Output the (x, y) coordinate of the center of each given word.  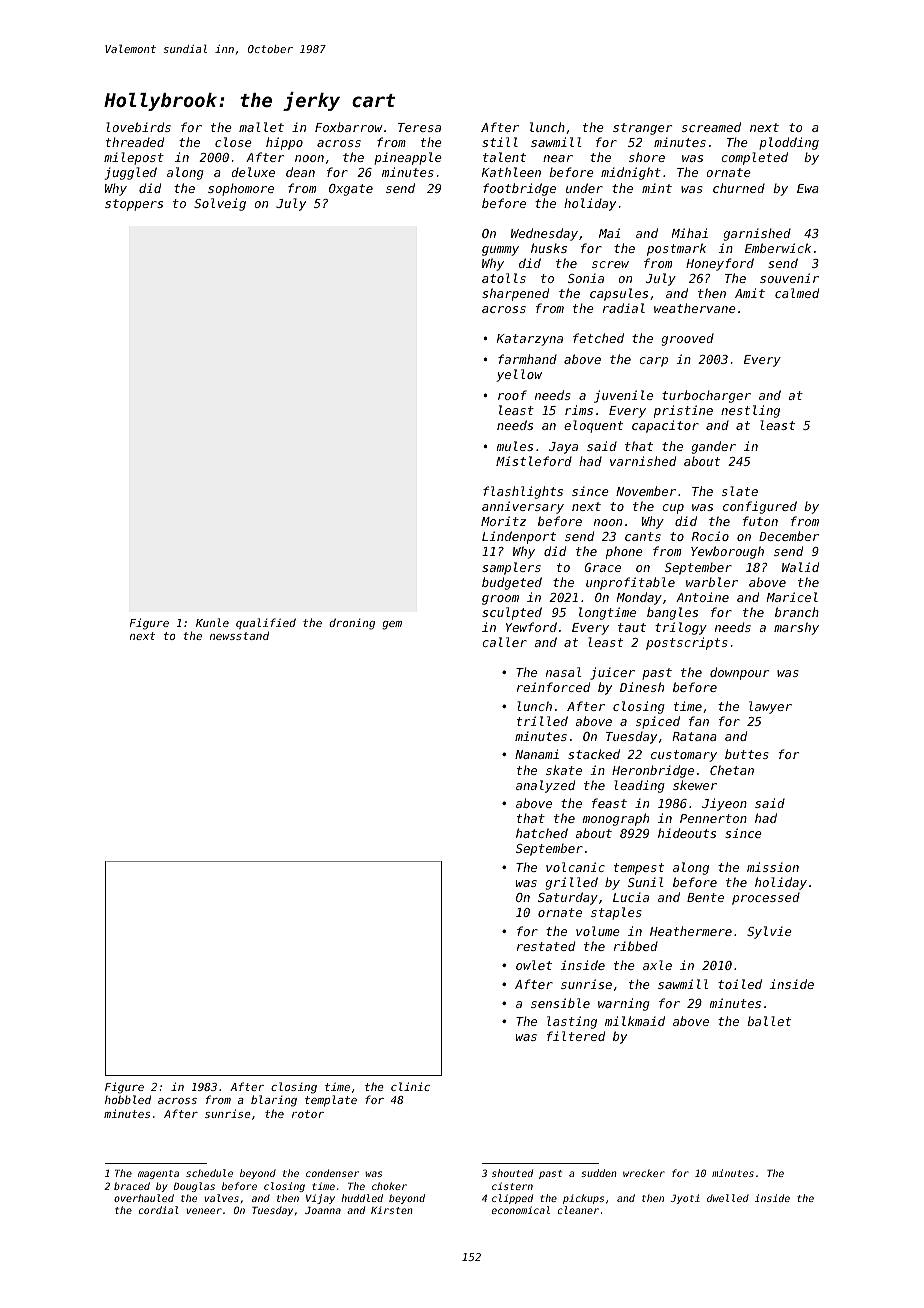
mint (657, 188)
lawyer (770, 707)
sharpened (515, 294)
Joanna (323, 1210)
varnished (643, 461)
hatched (542, 833)
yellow (519, 375)
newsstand (239, 635)
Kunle (212, 622)
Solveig (220, 204)
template (331, 1101)
